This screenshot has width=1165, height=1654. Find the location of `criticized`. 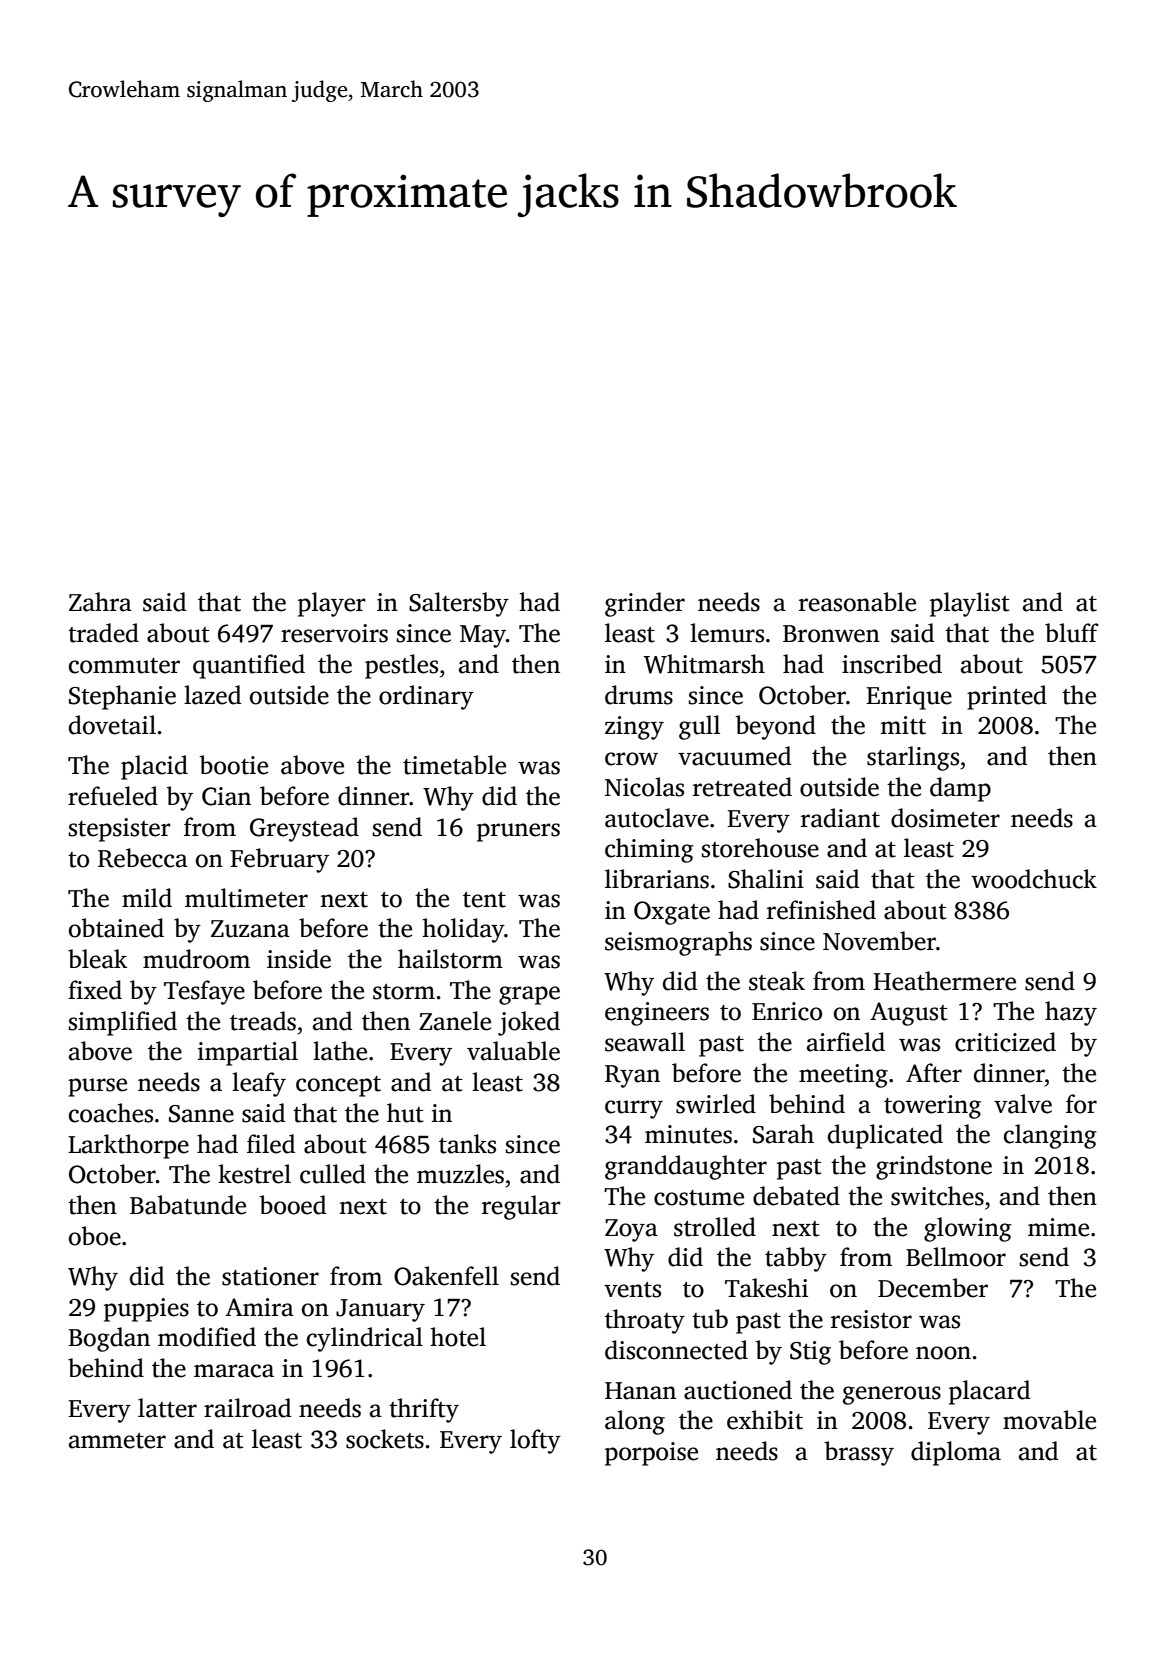

criticized is located at coordinates (1005, 1042).
